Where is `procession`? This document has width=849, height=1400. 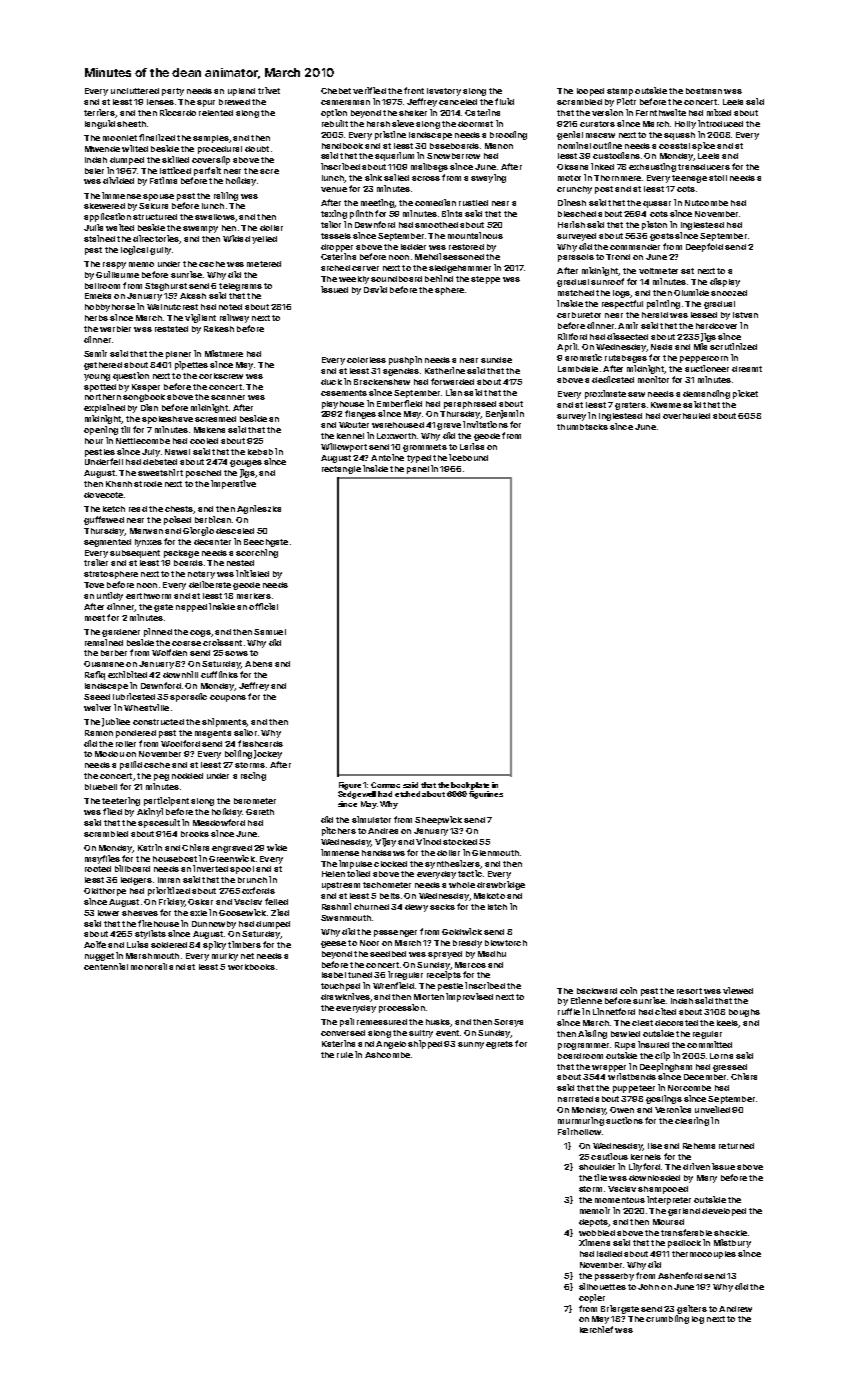 procession is located at coordinates (402, 1008).
